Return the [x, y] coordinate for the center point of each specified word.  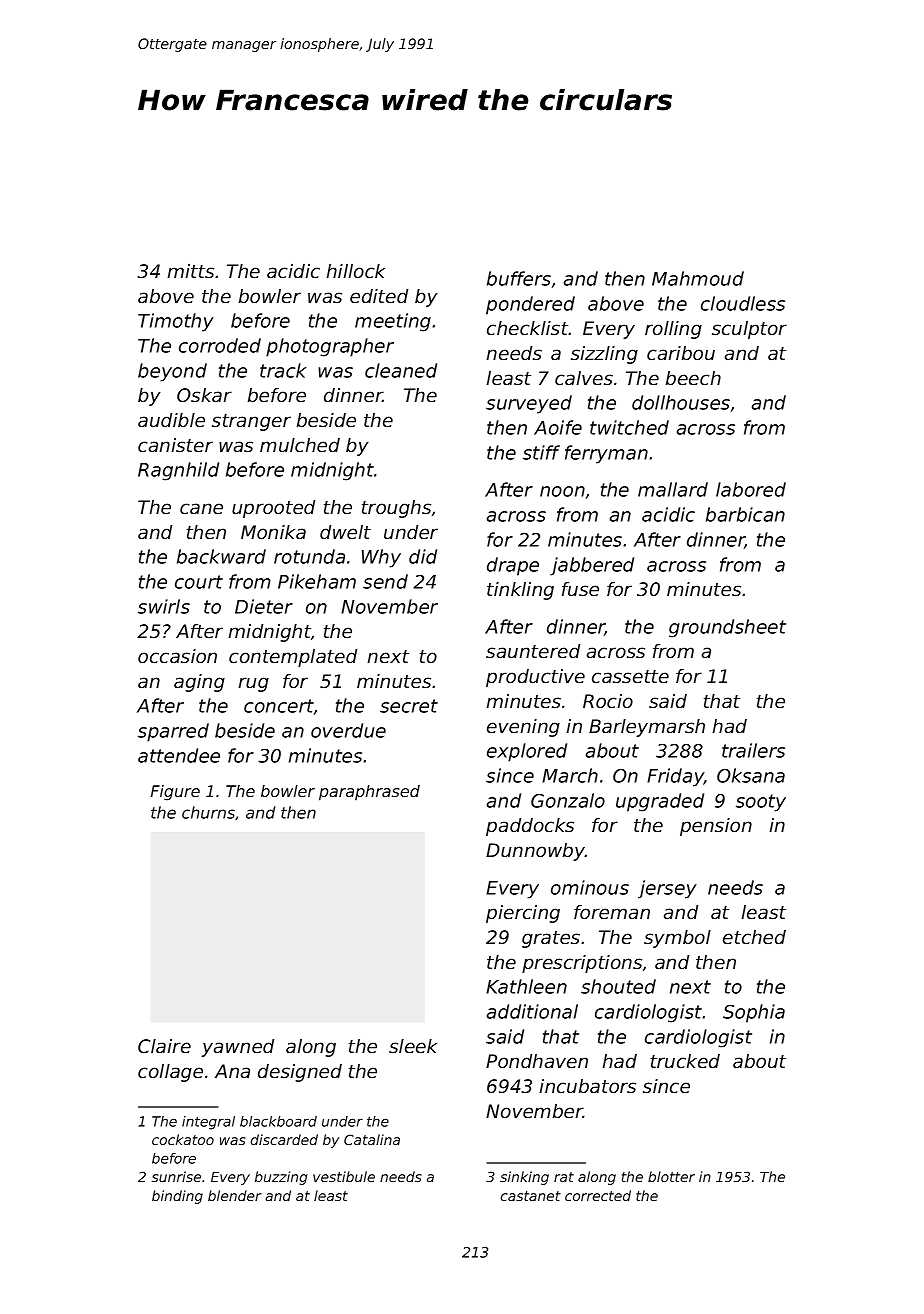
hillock [355, 271]
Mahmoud [698, 278]
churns [208, 812]
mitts [190, 271]
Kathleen [526, 986]
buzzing [281, 1178]
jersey [667, 889]
